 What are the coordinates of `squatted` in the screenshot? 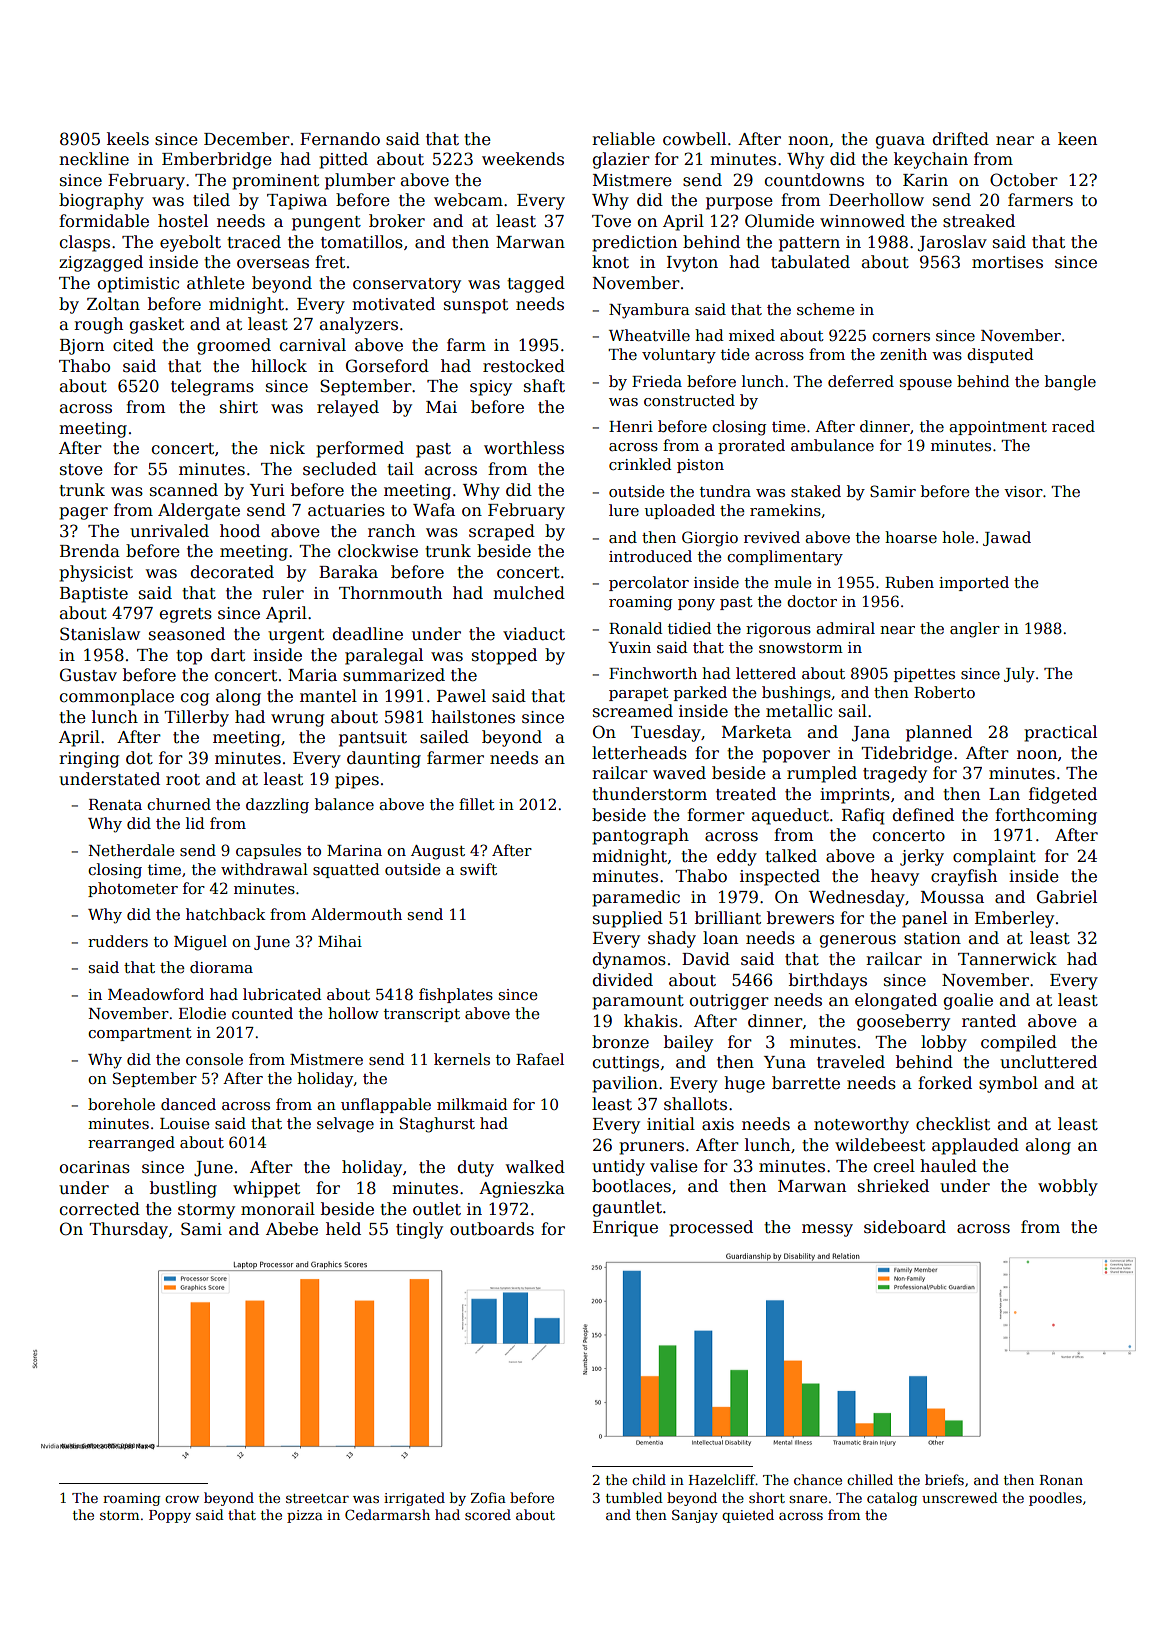 It's located at (346, 870).
